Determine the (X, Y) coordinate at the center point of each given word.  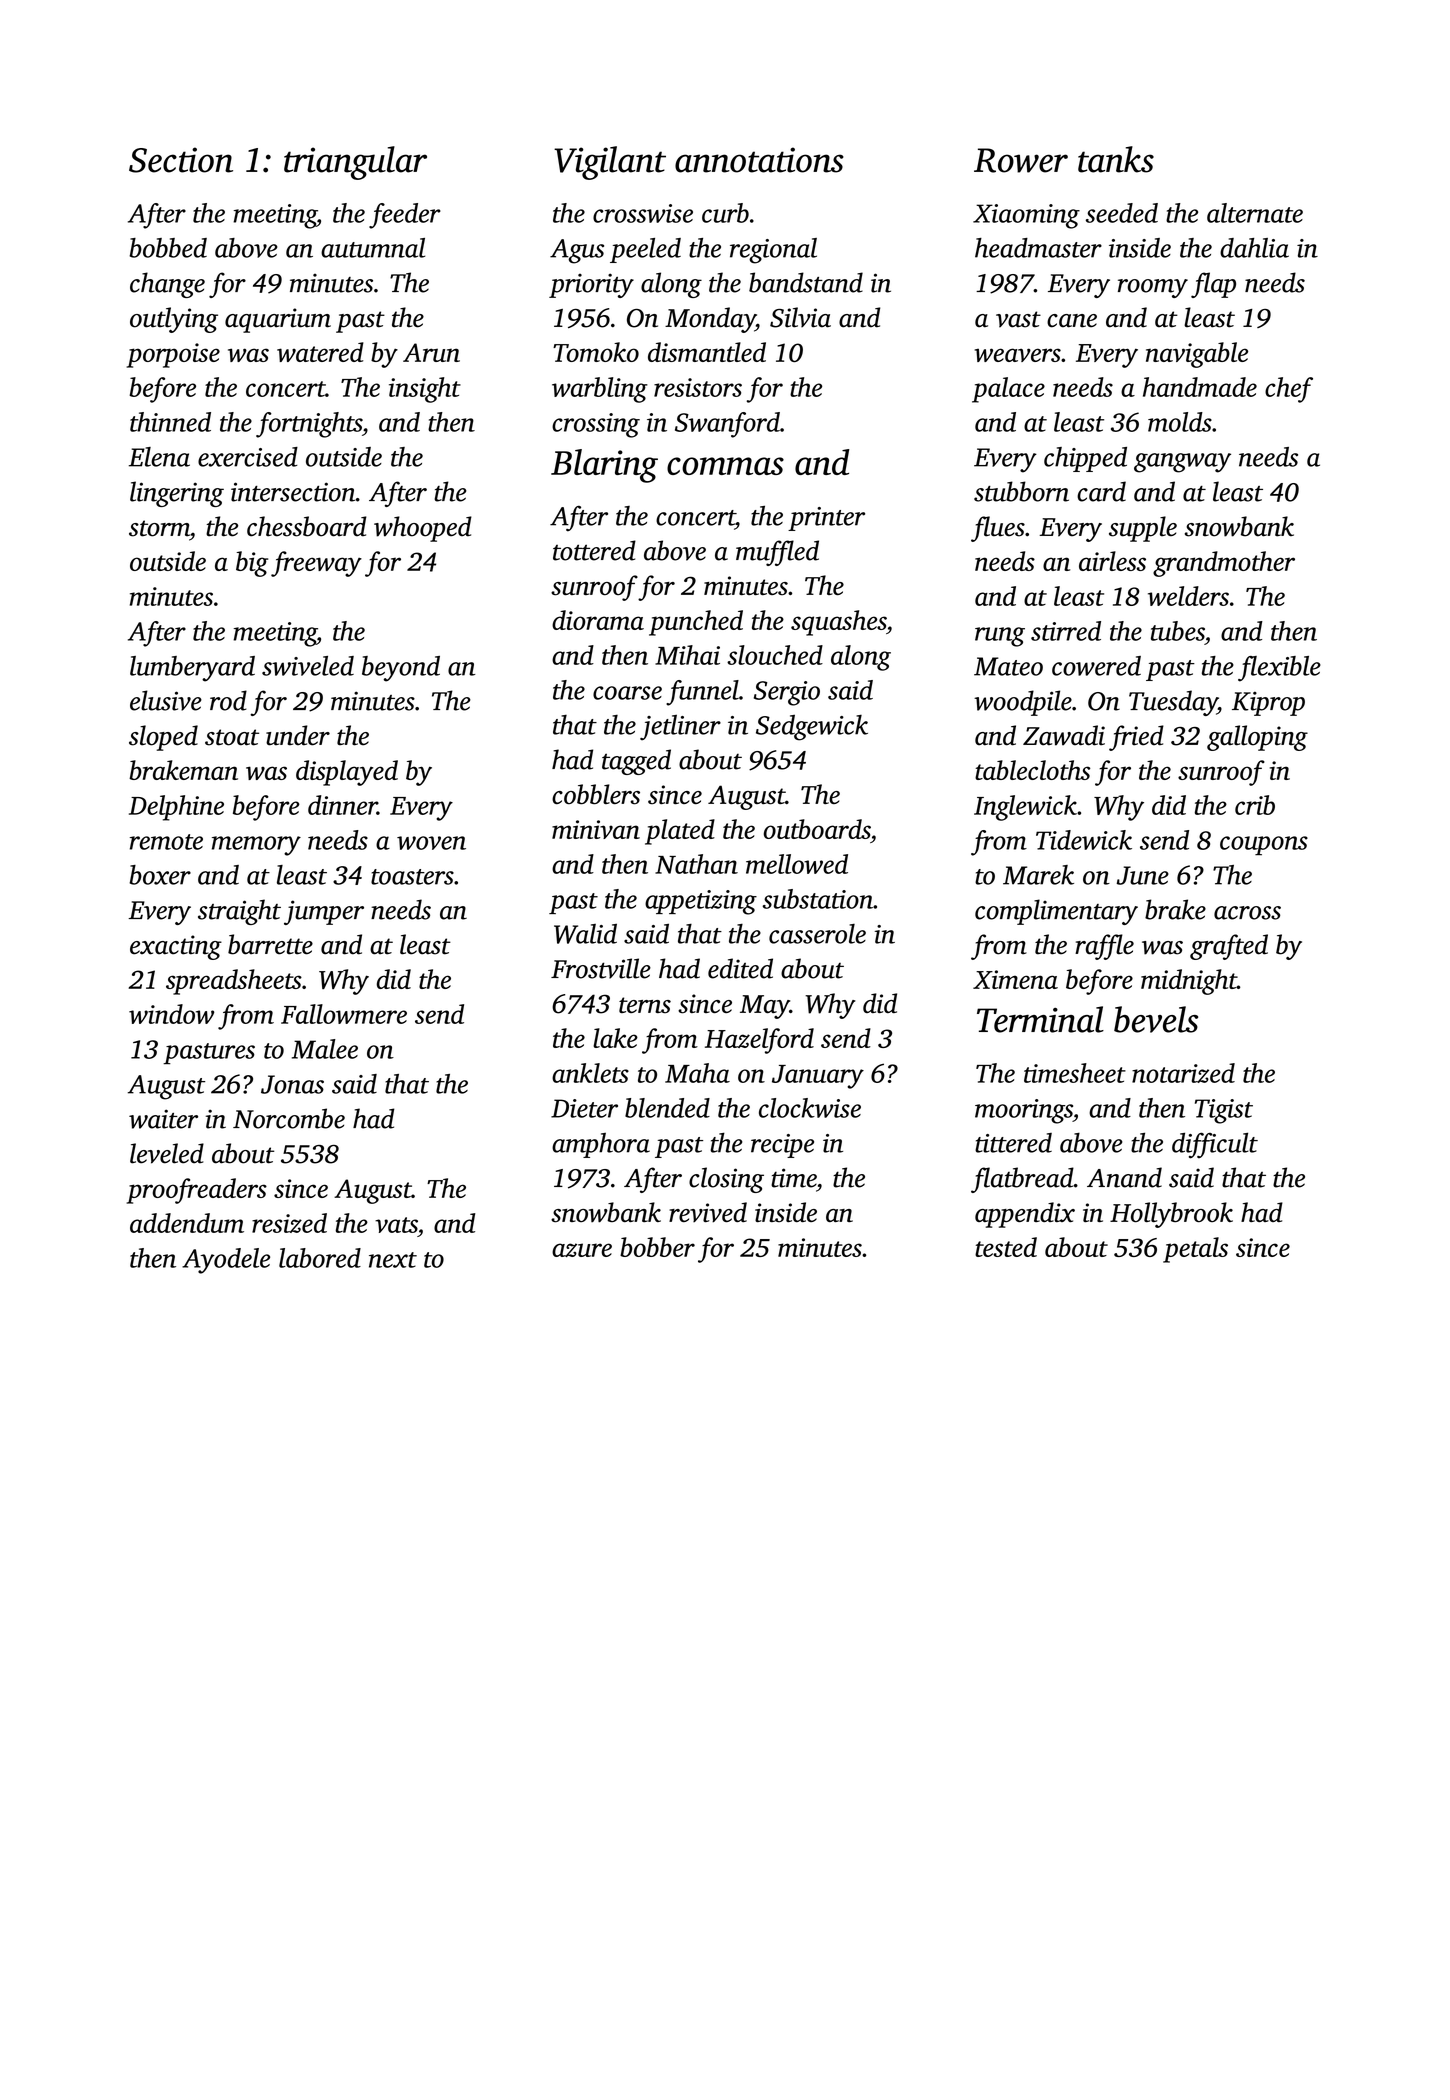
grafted (1229, 947)
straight (239, 912)
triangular (355, 163)
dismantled (707, 352)
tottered (594, 550)
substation (817, 899)
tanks (1116, 159)
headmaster (1038, 248)
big (252, 564)
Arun (431, 352)
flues (998, 529)
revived (708, 1212)
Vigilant (610, 163)
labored (320, 1258)
